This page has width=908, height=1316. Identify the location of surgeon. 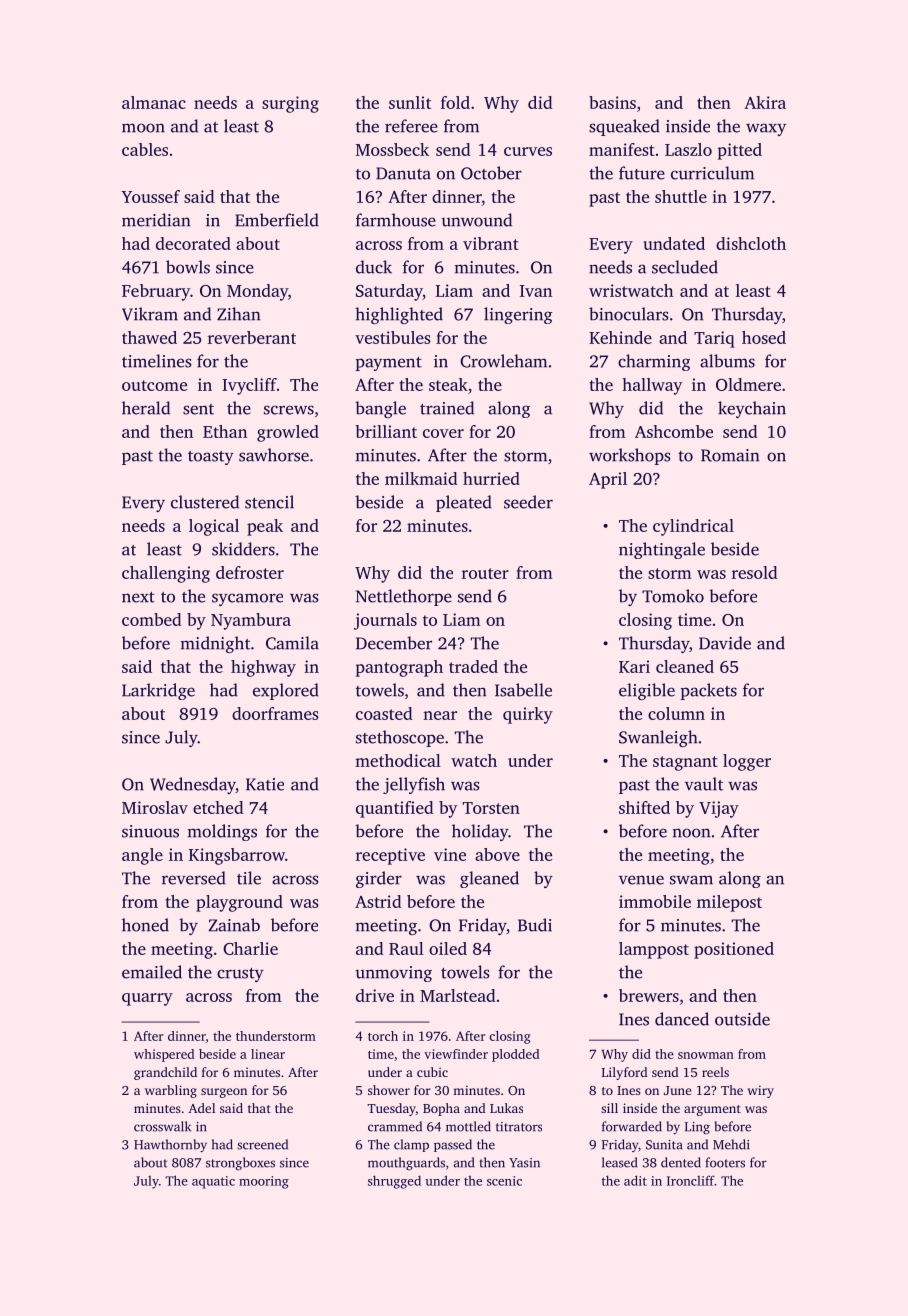
(224, 1093).
